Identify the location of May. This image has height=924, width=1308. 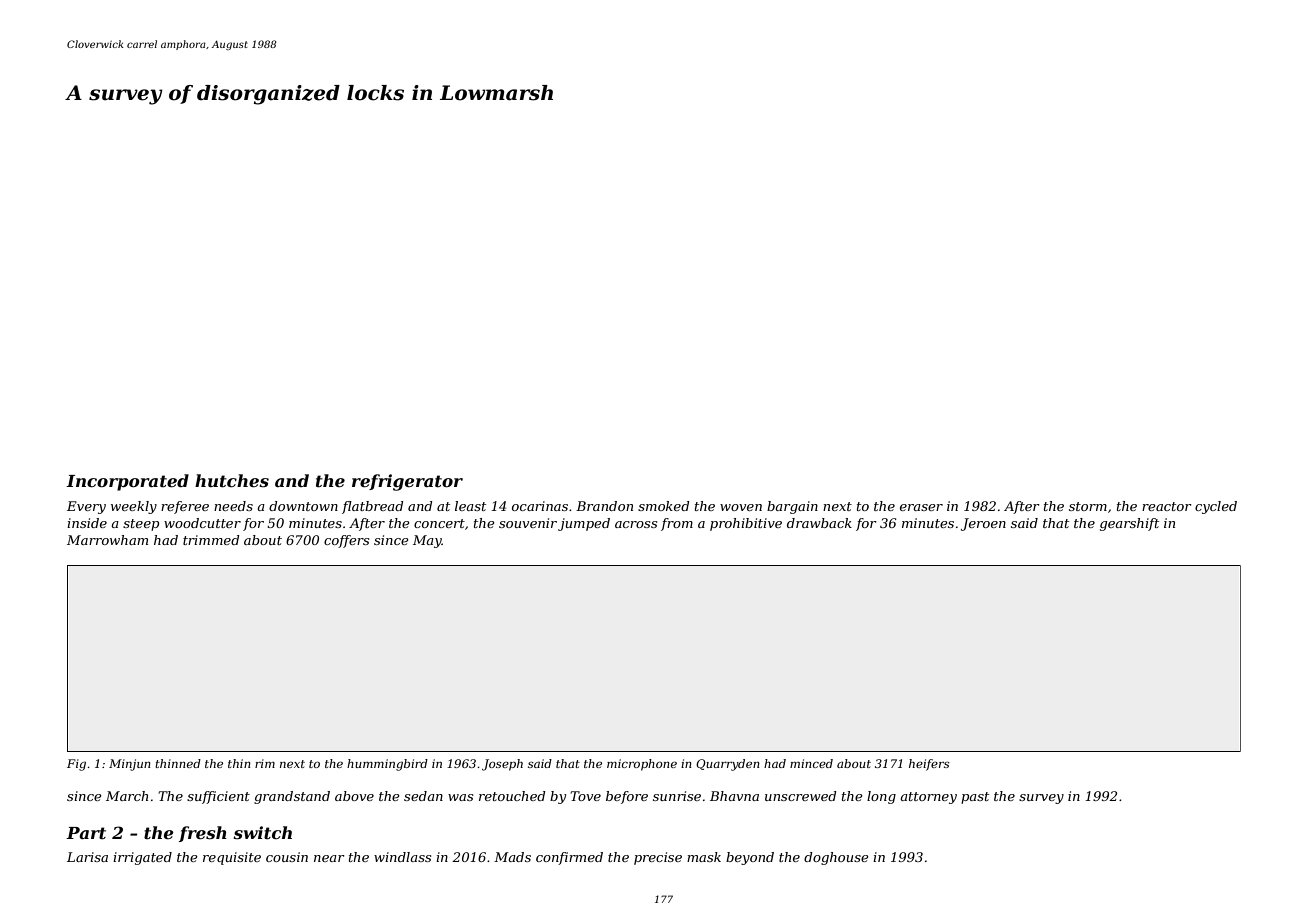
(427, 541).
